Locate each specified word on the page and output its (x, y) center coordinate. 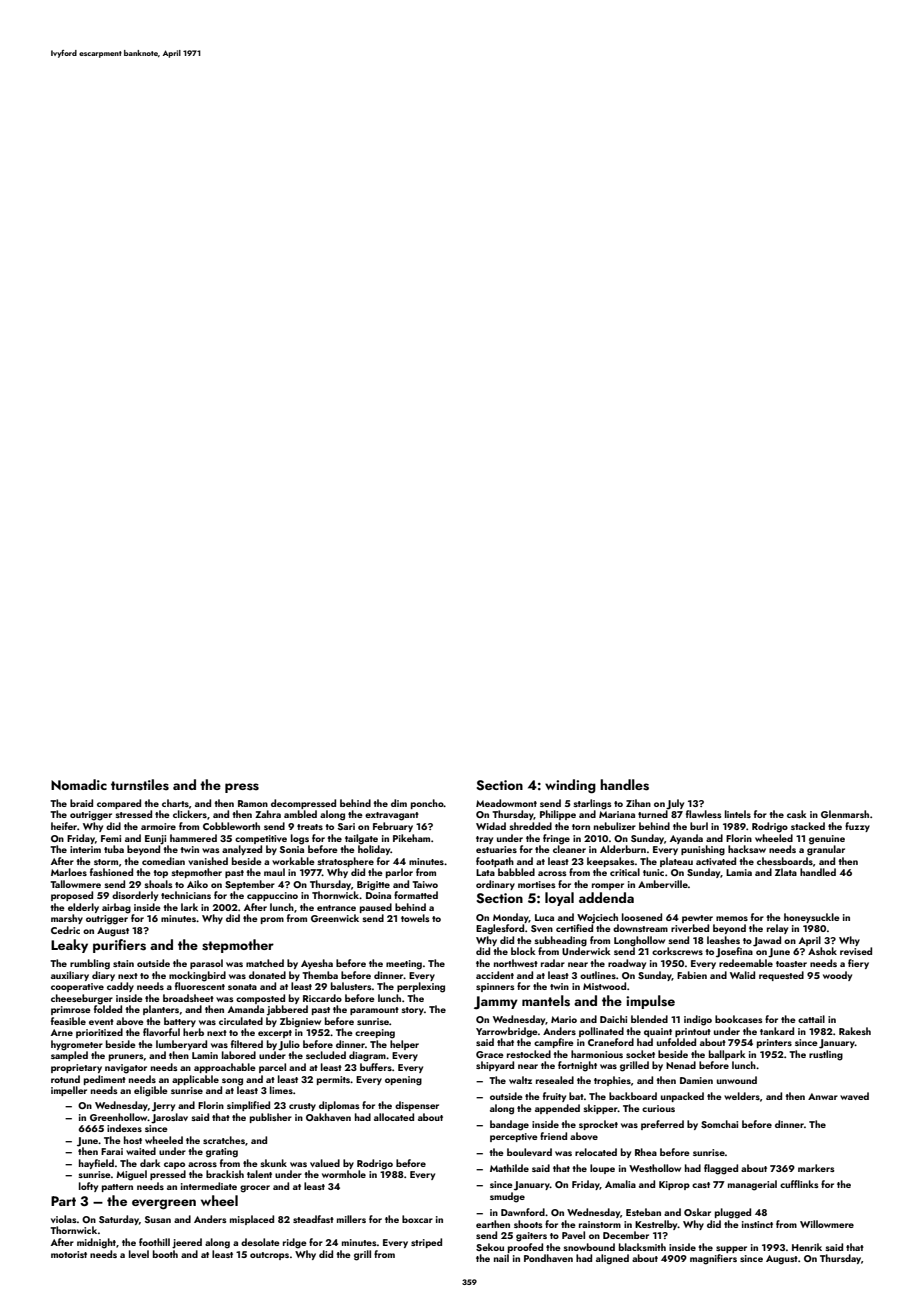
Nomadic (79, 784)
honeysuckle (812, 918)
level (139, 1254)
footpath (495, 862)
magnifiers (713, 1259)
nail (501, 1258)
